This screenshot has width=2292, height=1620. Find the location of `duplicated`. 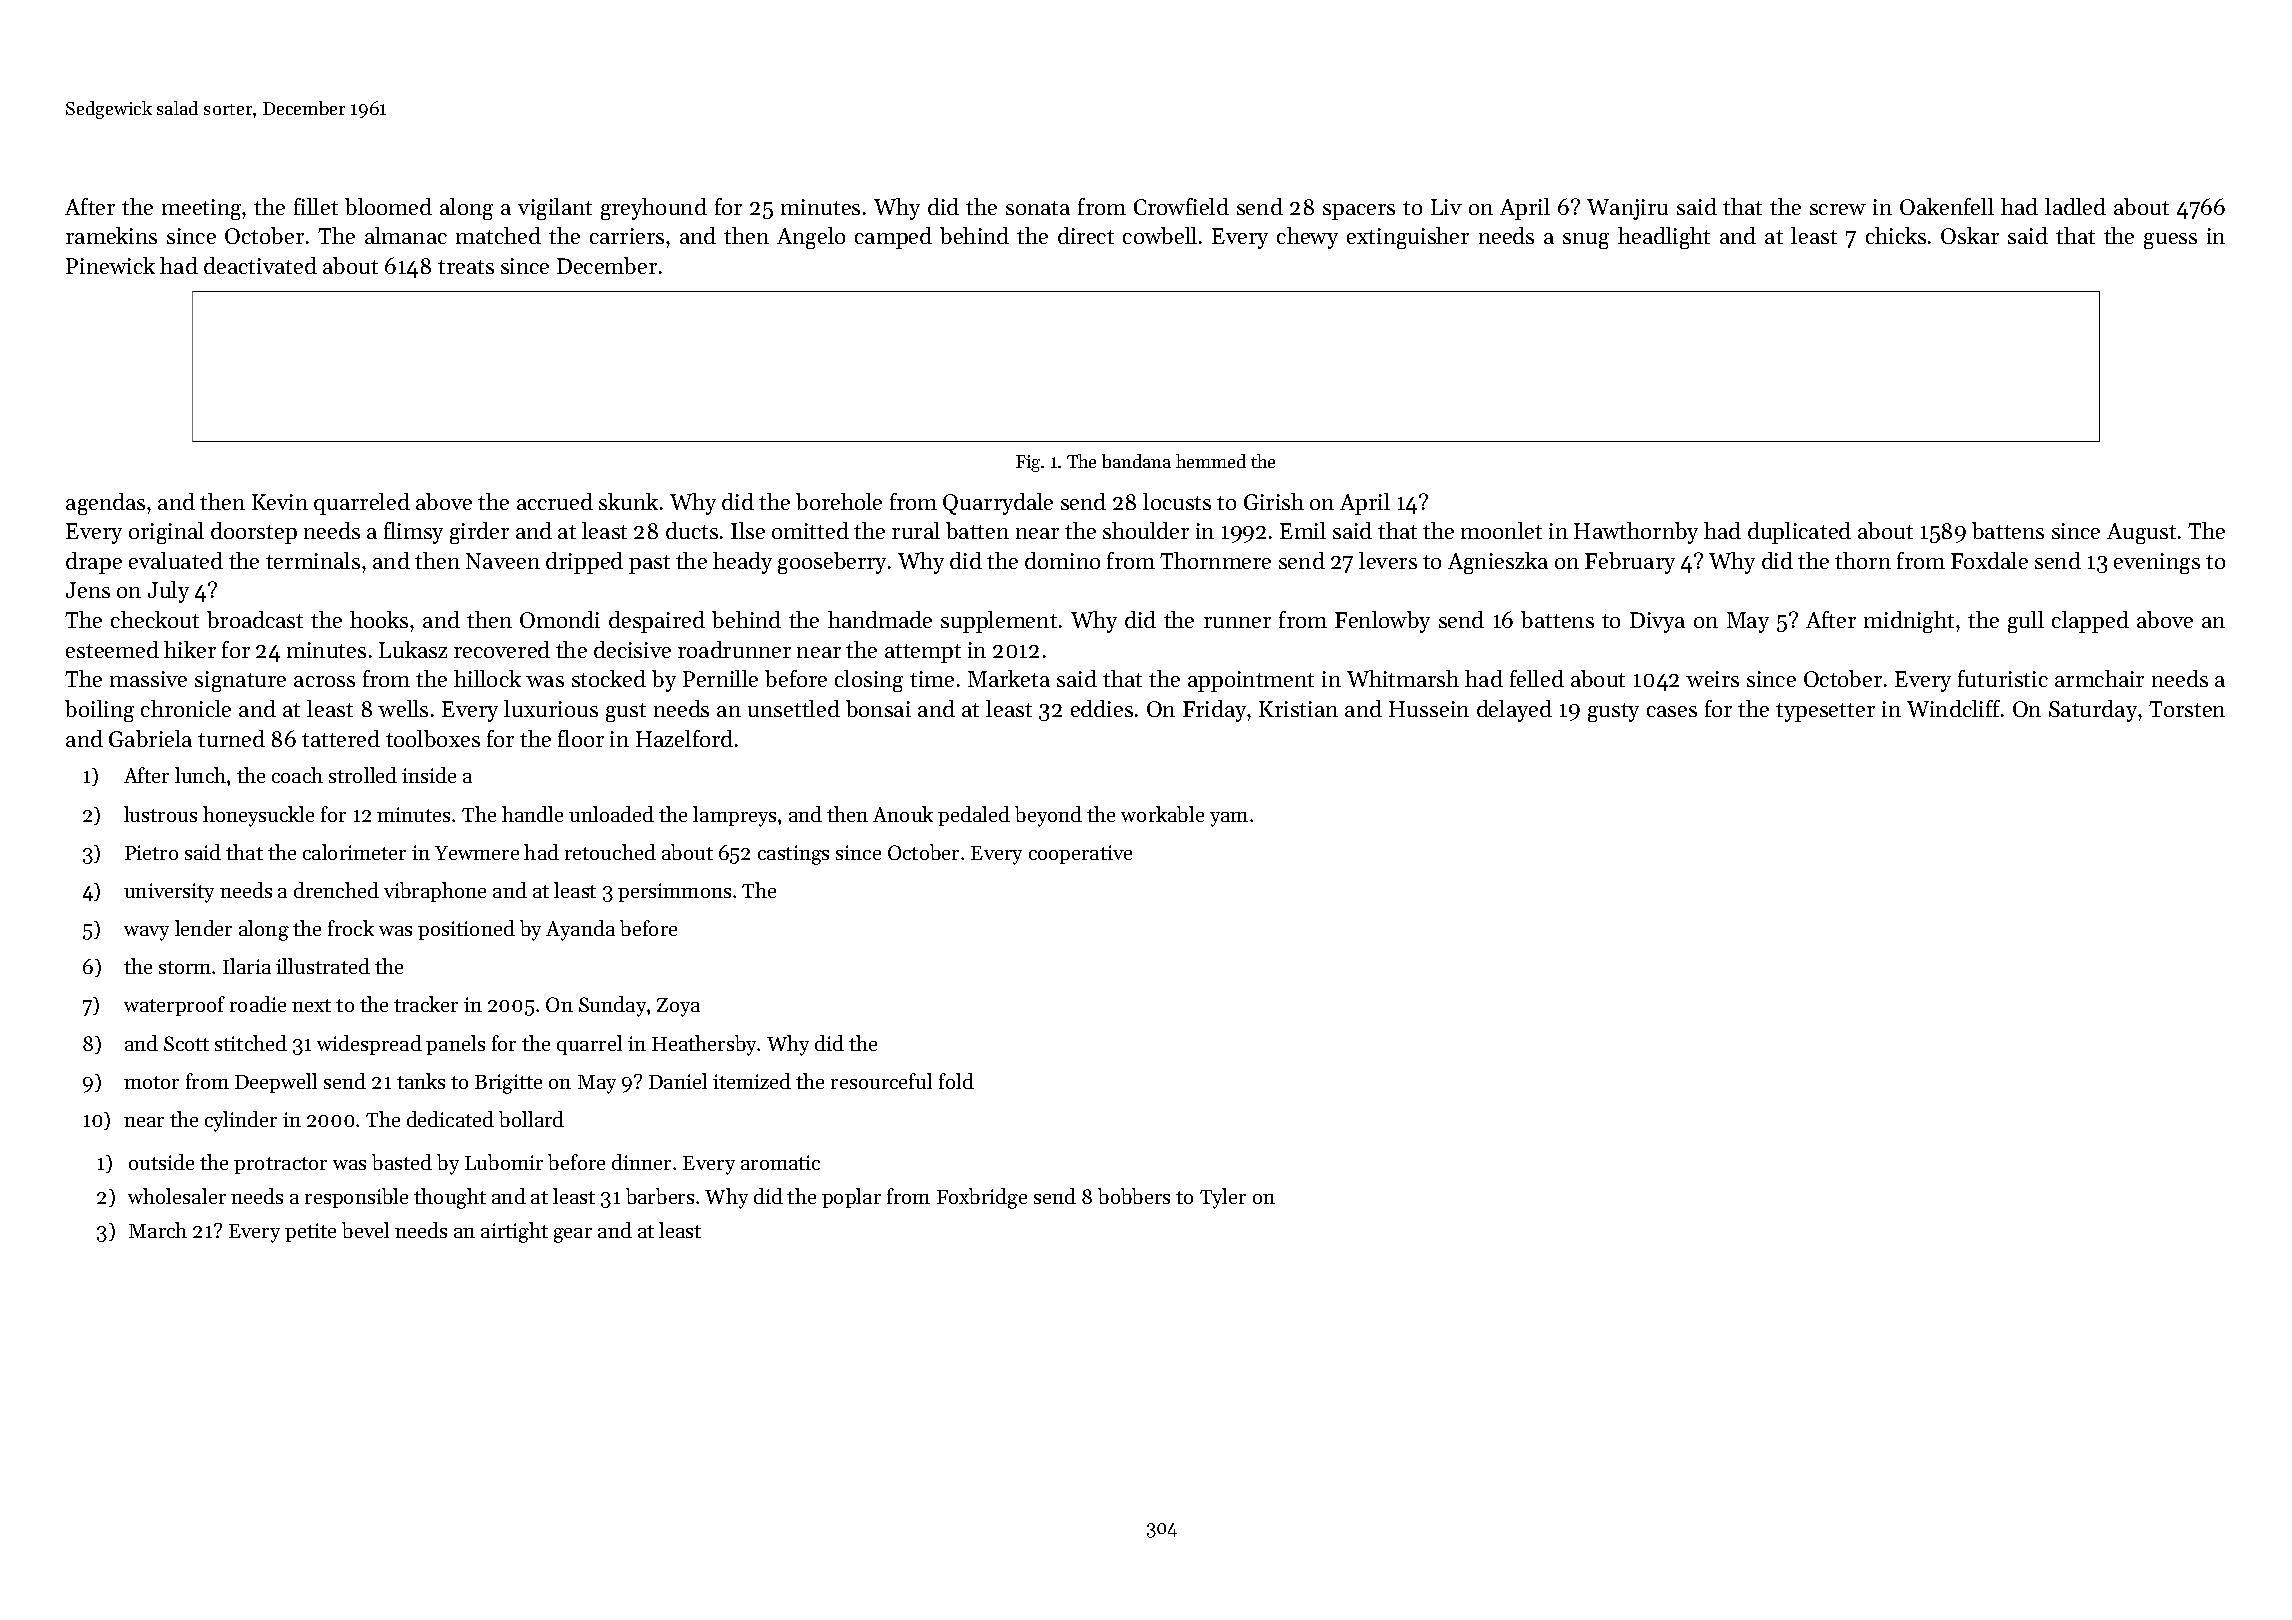

duplicated is located at coordinates (1799, 533).
